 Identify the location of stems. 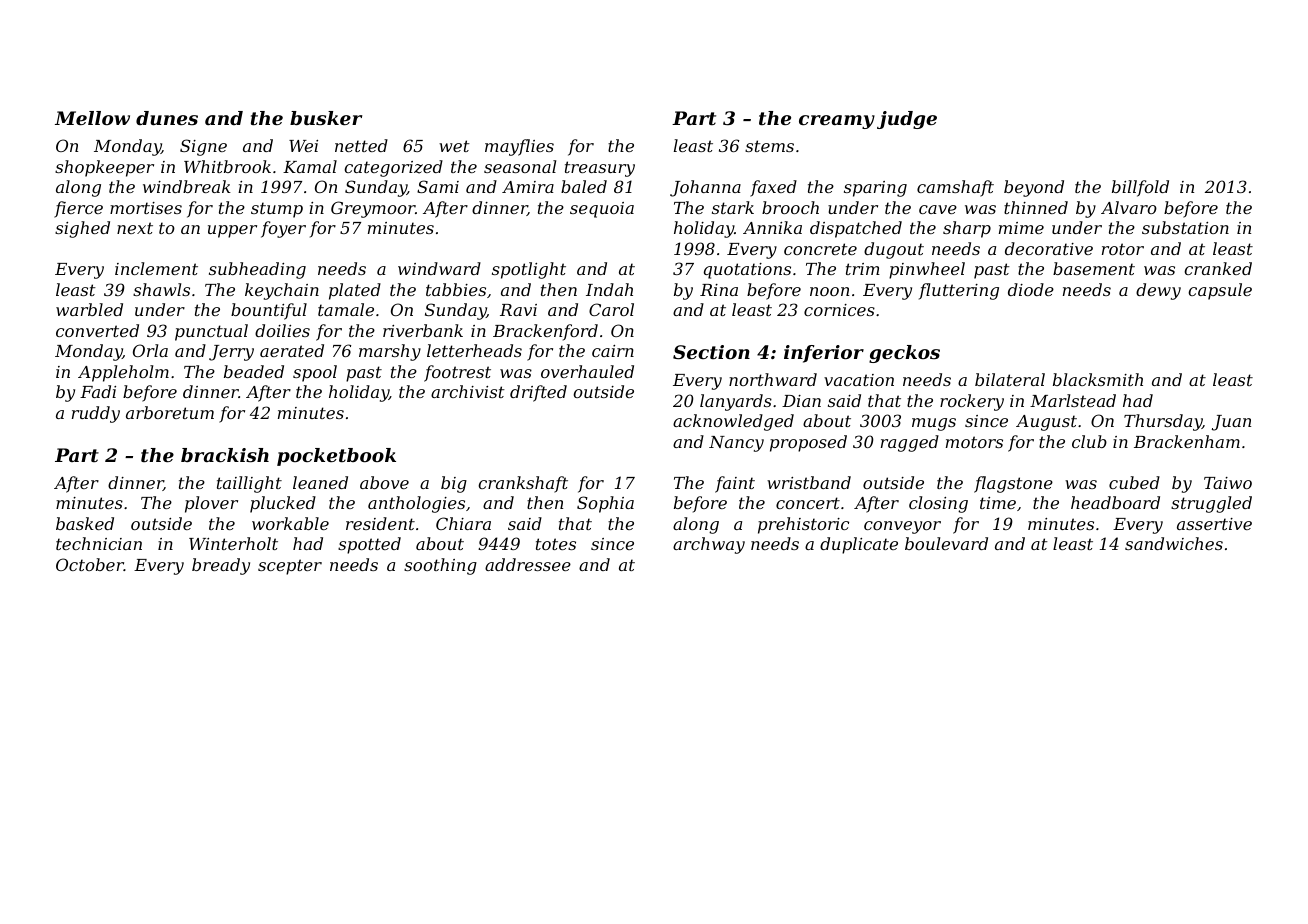
(769, 146).
